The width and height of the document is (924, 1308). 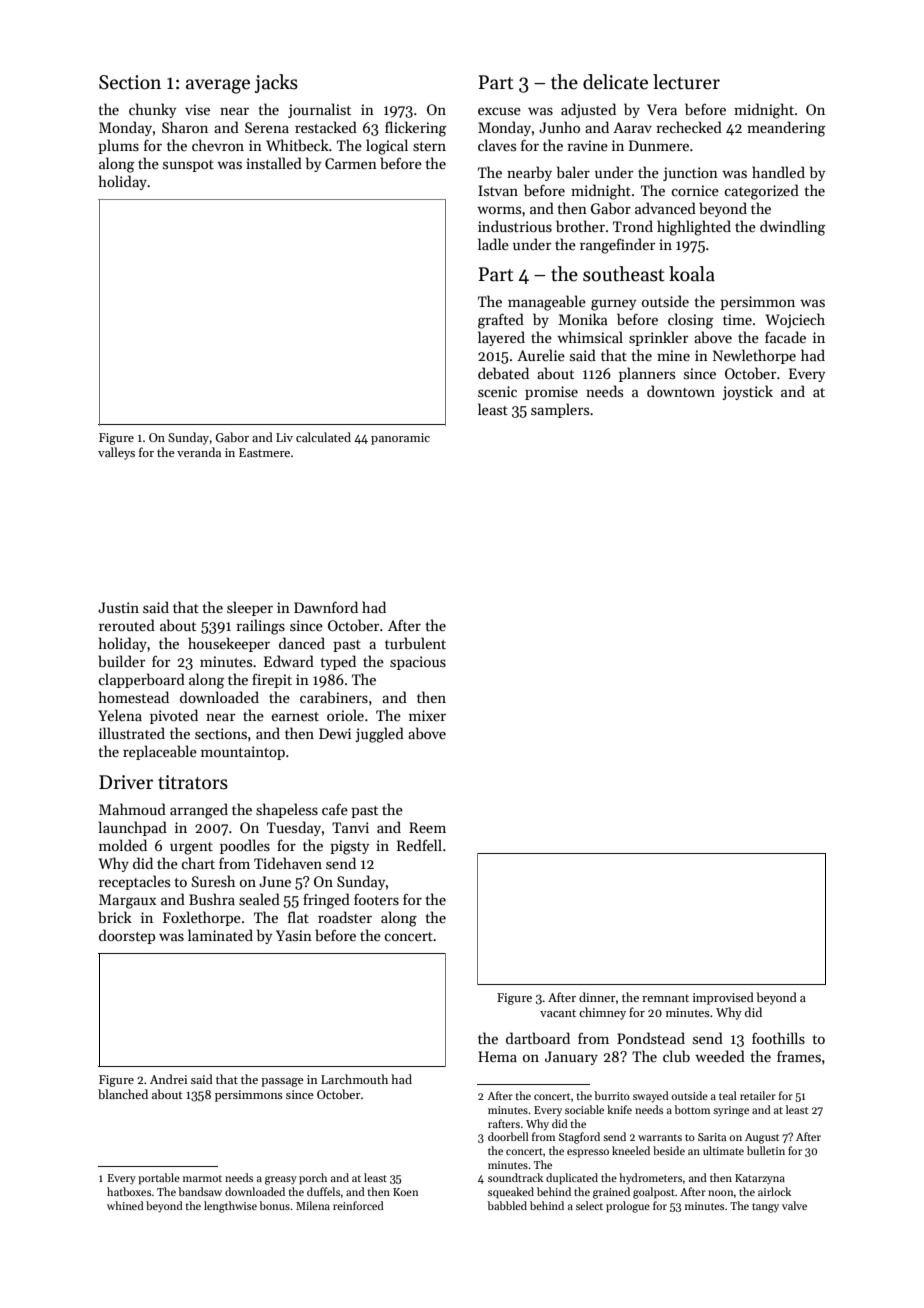 I want to click on sunspot, so click(x=188, y=166).
